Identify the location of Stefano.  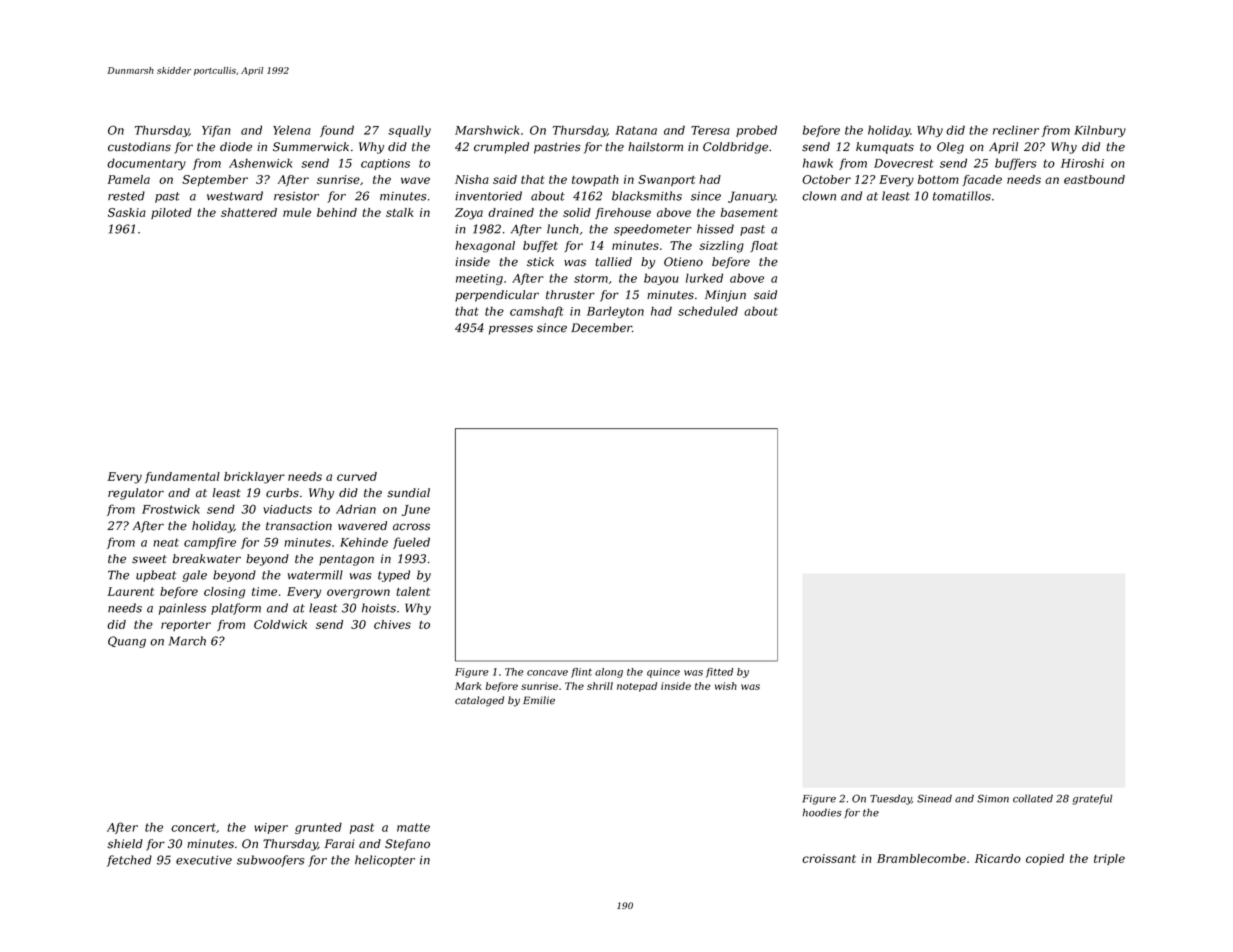
(407, 845).
